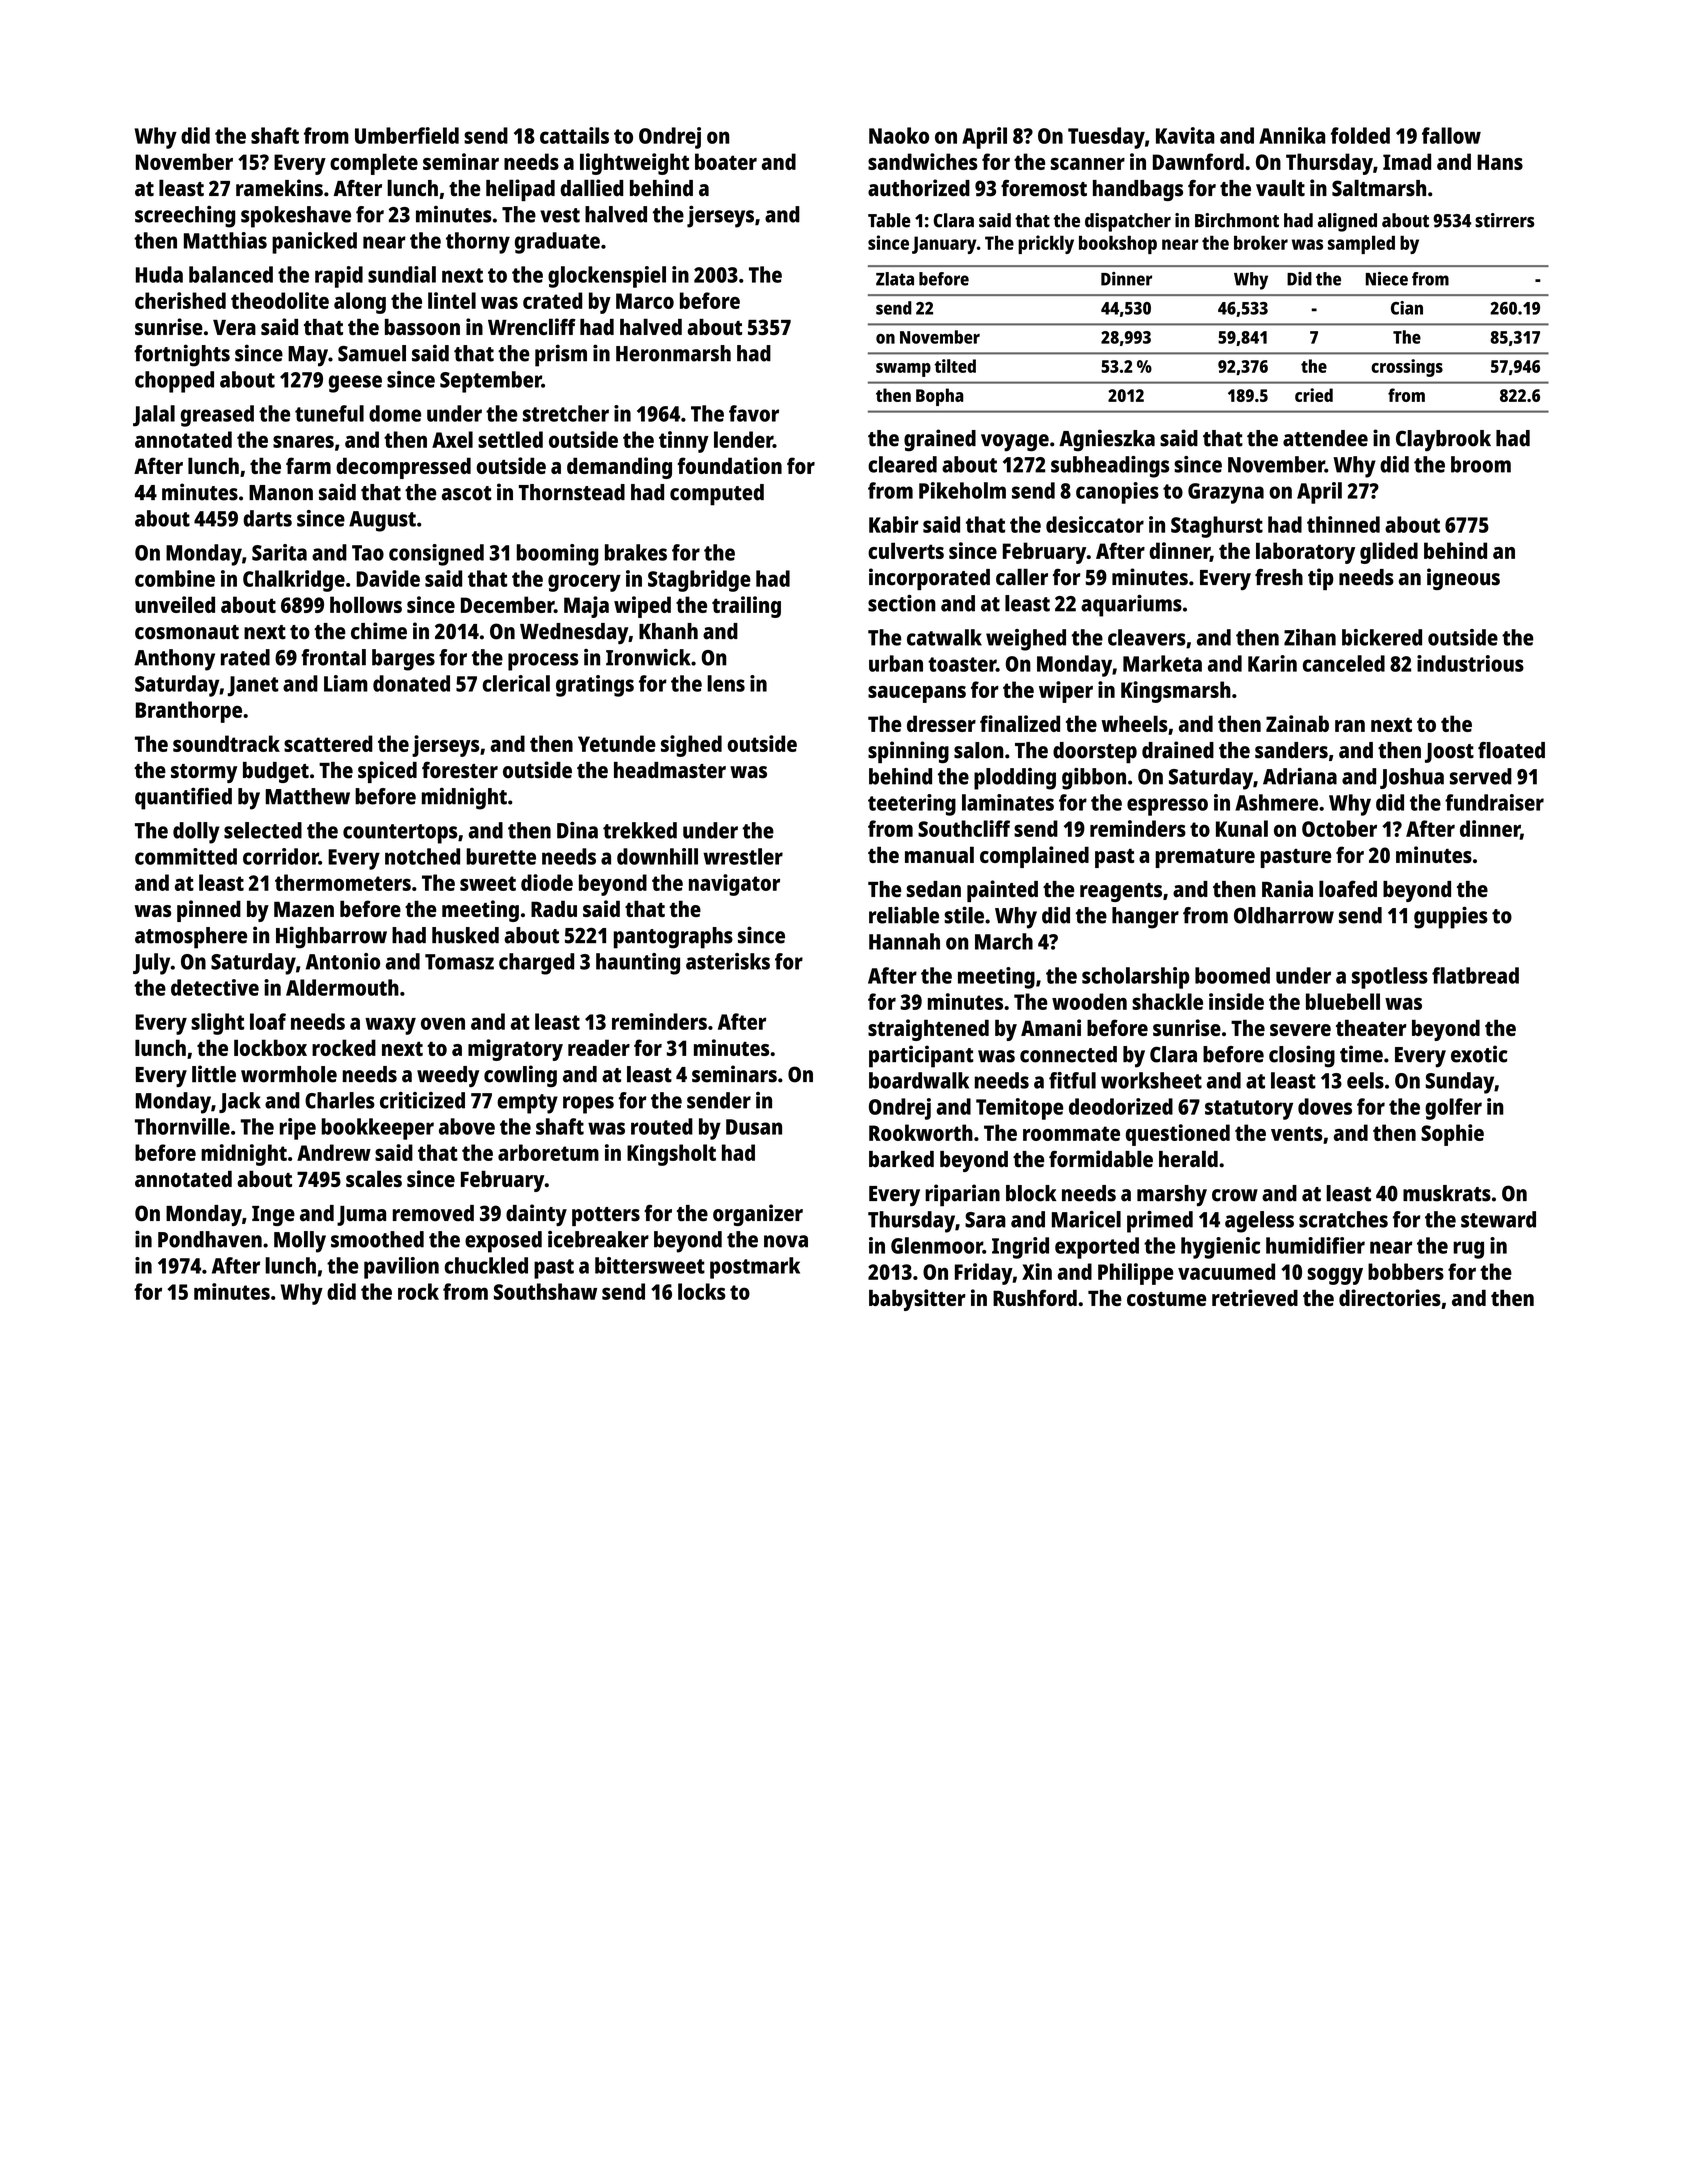 This screenshot has height=2178, width=1683. What do you see at coordinates (574, 135) in the screenshot?
I see `cattails` at bounding box center [574, 135].
